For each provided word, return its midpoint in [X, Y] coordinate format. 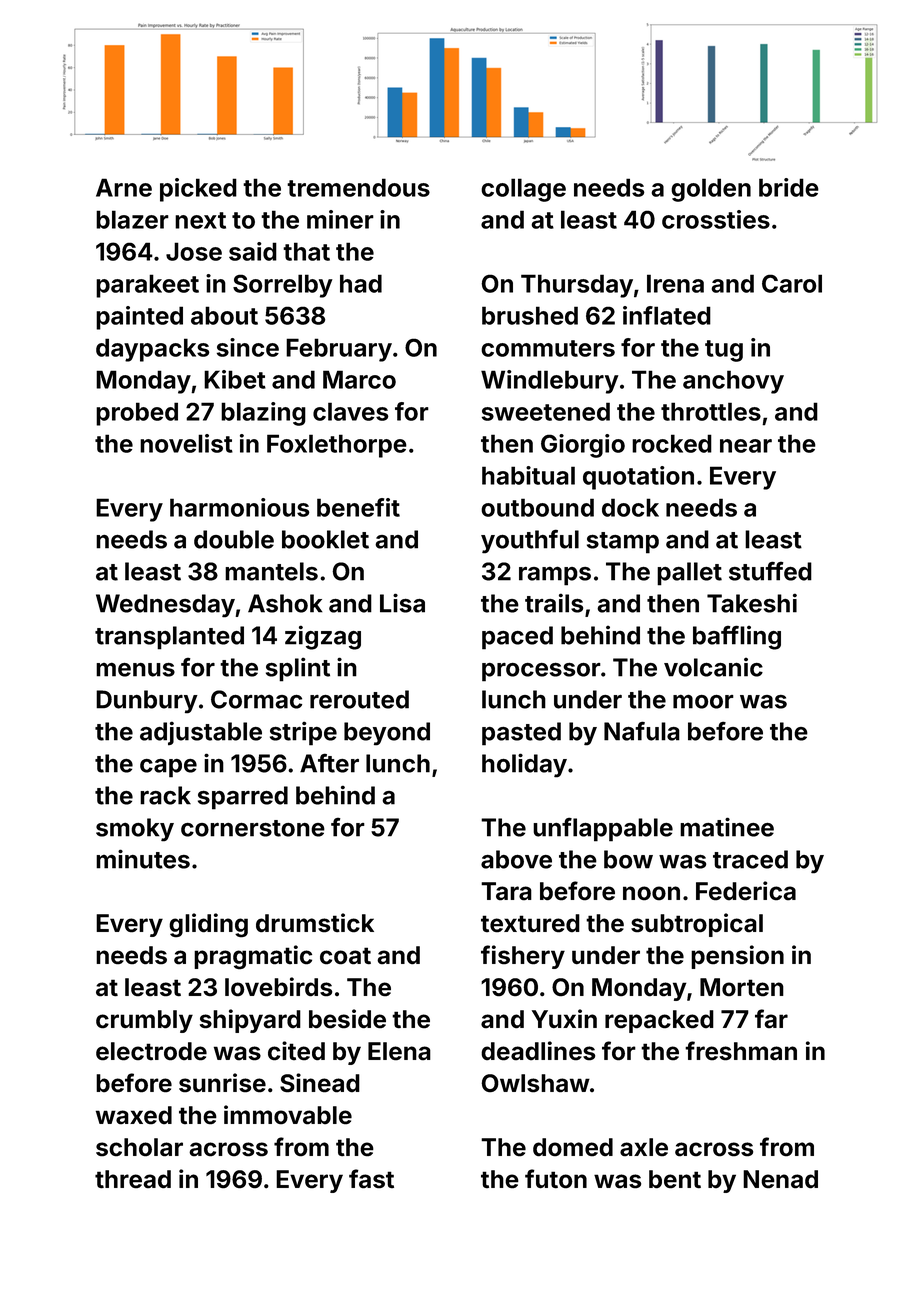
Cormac [256, 699]
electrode [151, 1051]
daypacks [153, 350]
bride [789, 187]
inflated [667, 315]
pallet [689, 574]
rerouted [359, 699]
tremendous [358, 187]
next [200, 220]
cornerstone [253, 828]
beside [347, 1019]
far [771, 1019]
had [361, 283]
